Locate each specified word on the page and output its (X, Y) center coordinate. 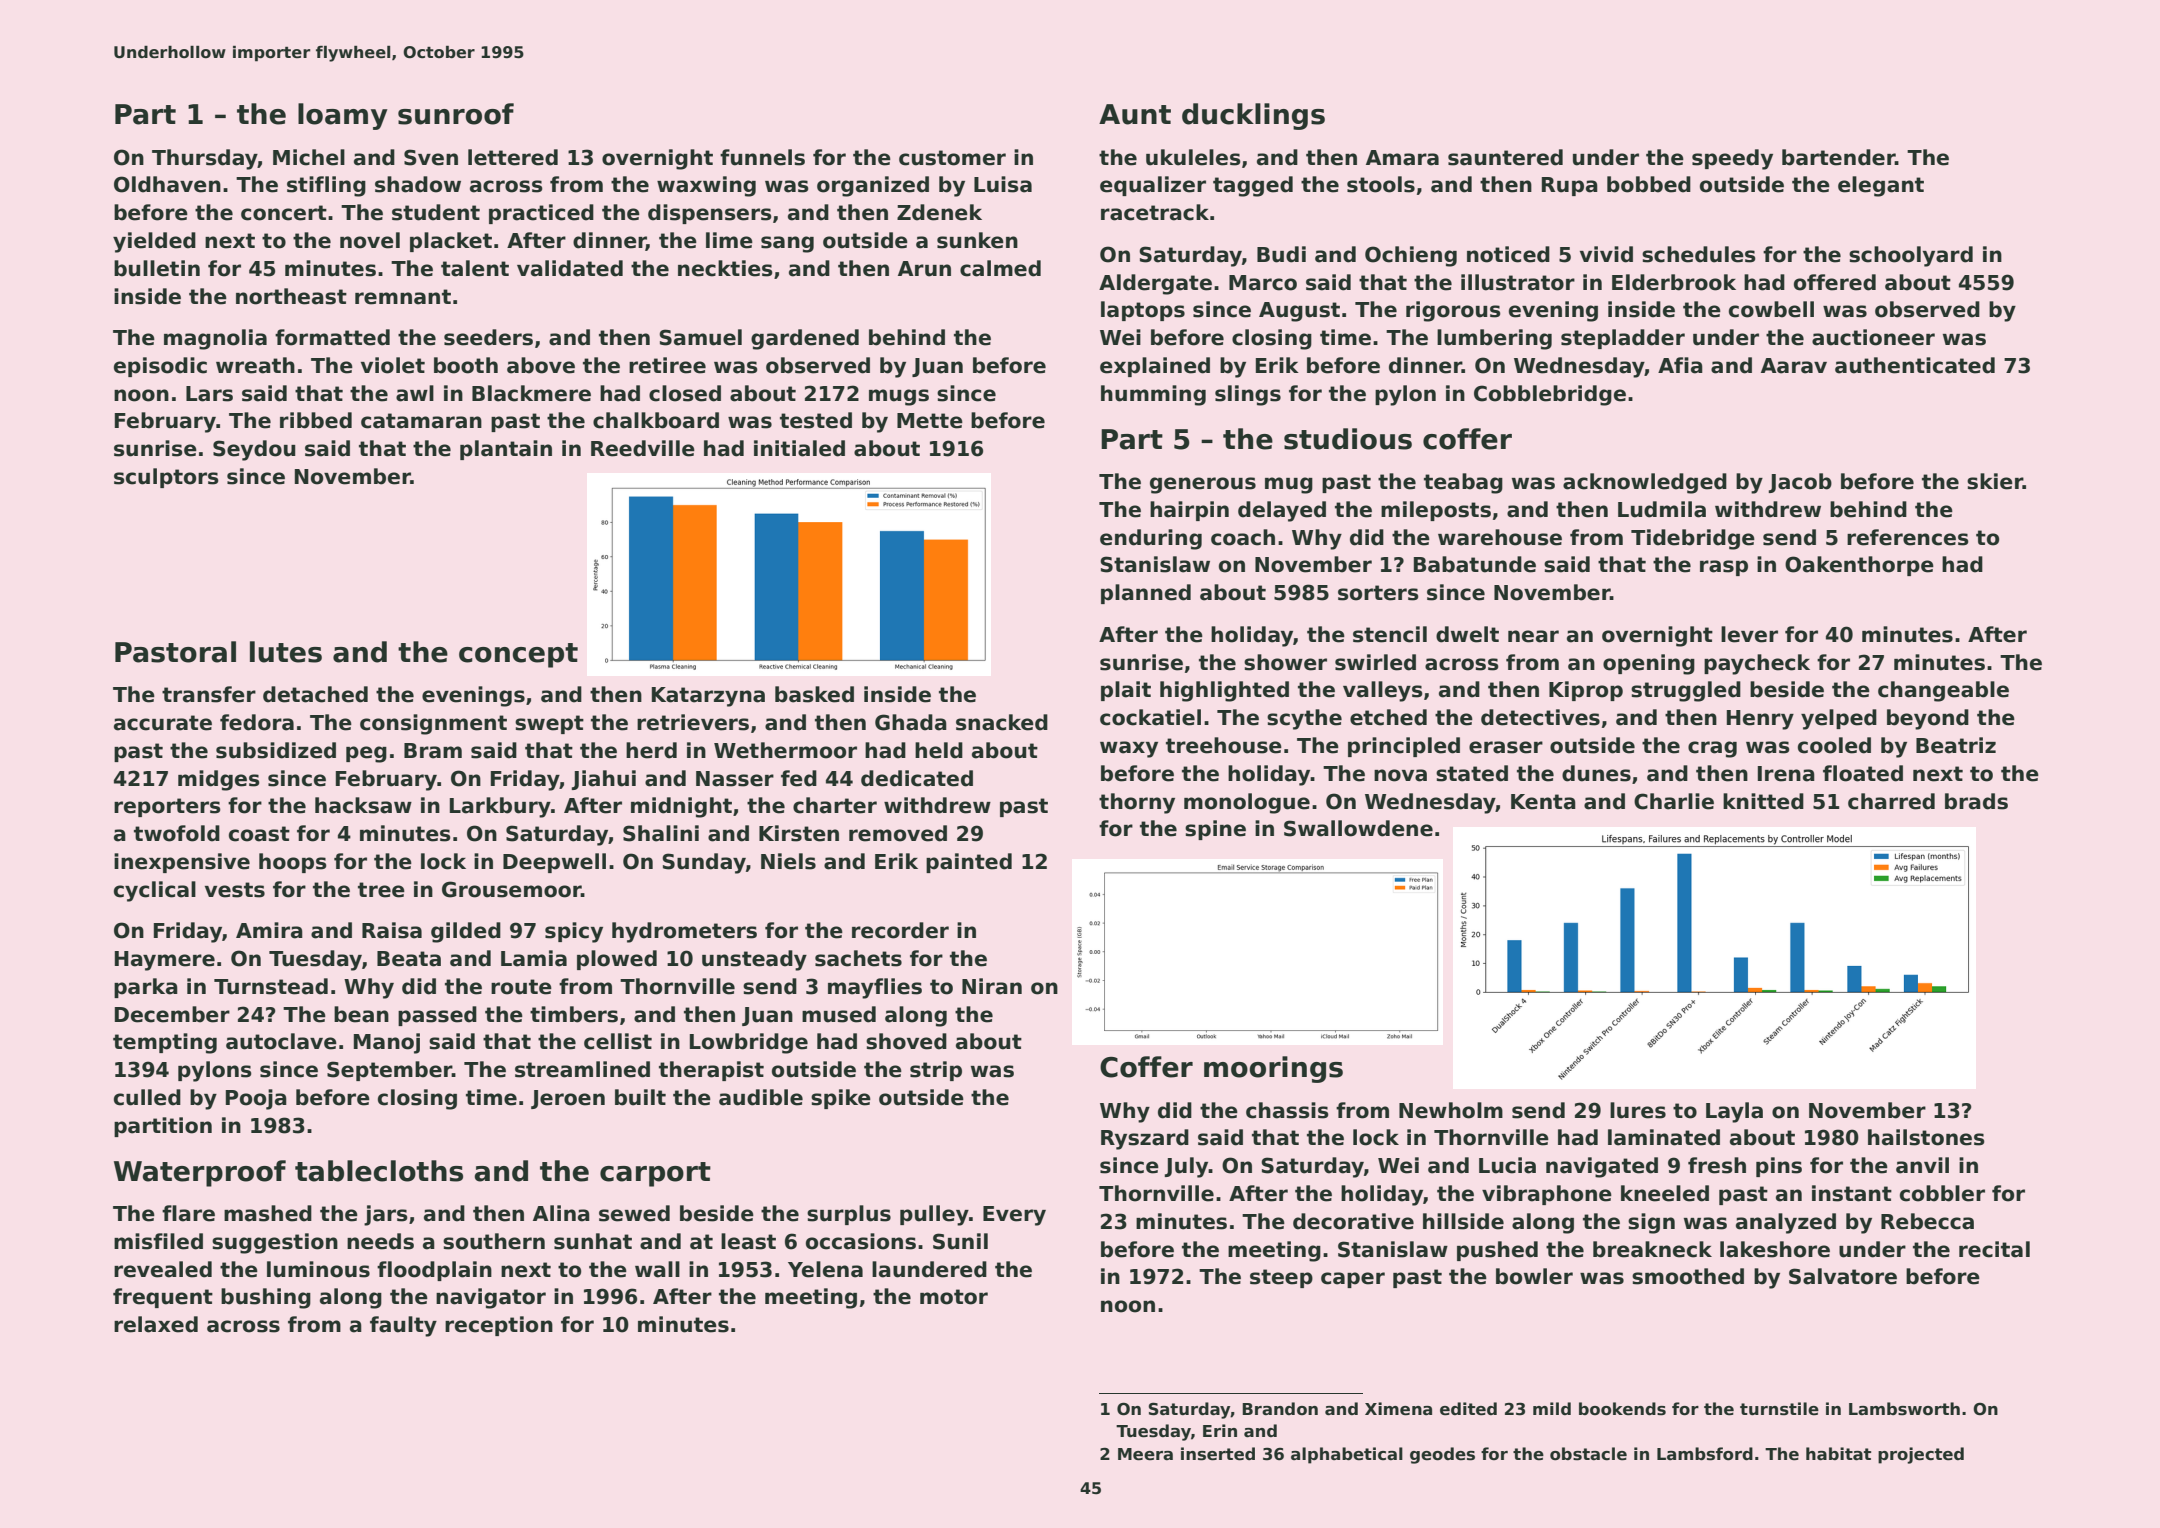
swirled (1375, 662)
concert (284, 213)
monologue (1247, 803)
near (1533, 636)
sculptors (166, 478)
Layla (1734, 1112)
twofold (177, 833)
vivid (1606, 254)
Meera (1145, 1454)
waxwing (706, 186)
